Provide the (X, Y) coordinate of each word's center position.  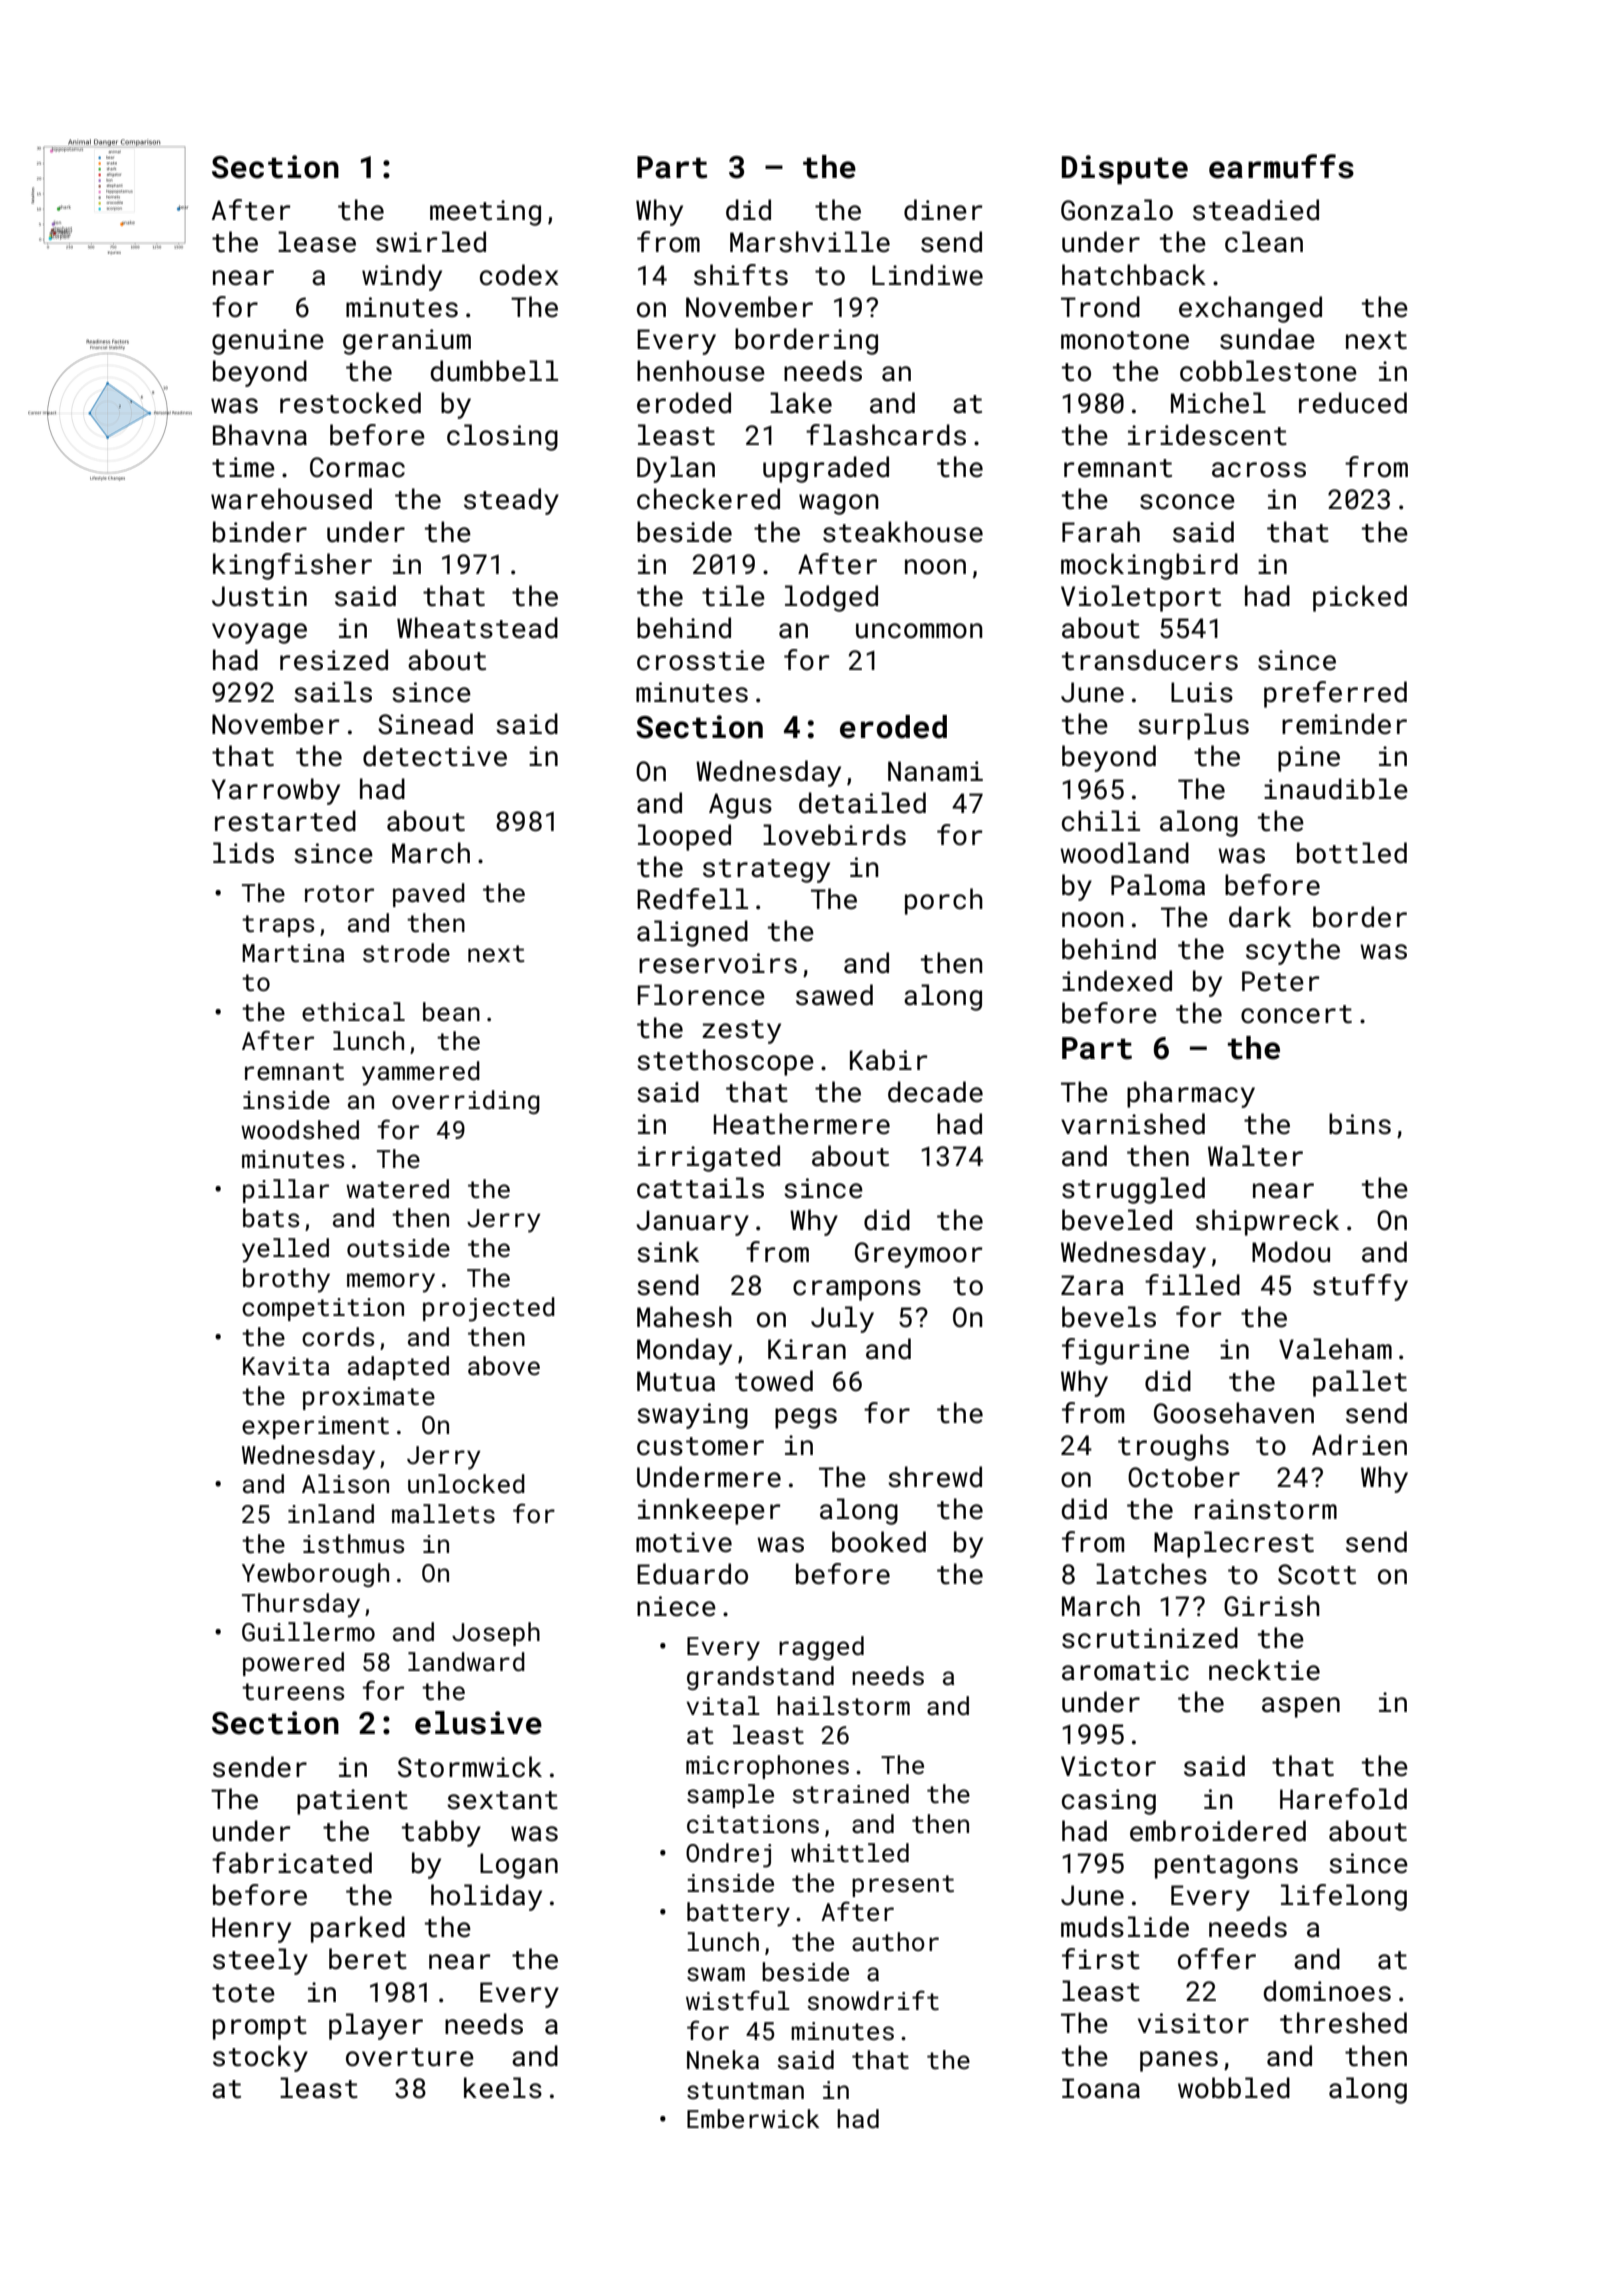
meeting (485, 213)
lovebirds (834, 835)
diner (943, 210)
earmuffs (1281, 166)
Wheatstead (477, 628)
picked (1360, 598)
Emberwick (753, 2119)
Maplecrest (1234, 1544)
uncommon (919, 631)
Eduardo (692, 1574)
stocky (260, 2058)
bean (451, 1011)
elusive (478, 1723)
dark (1260, 917)
